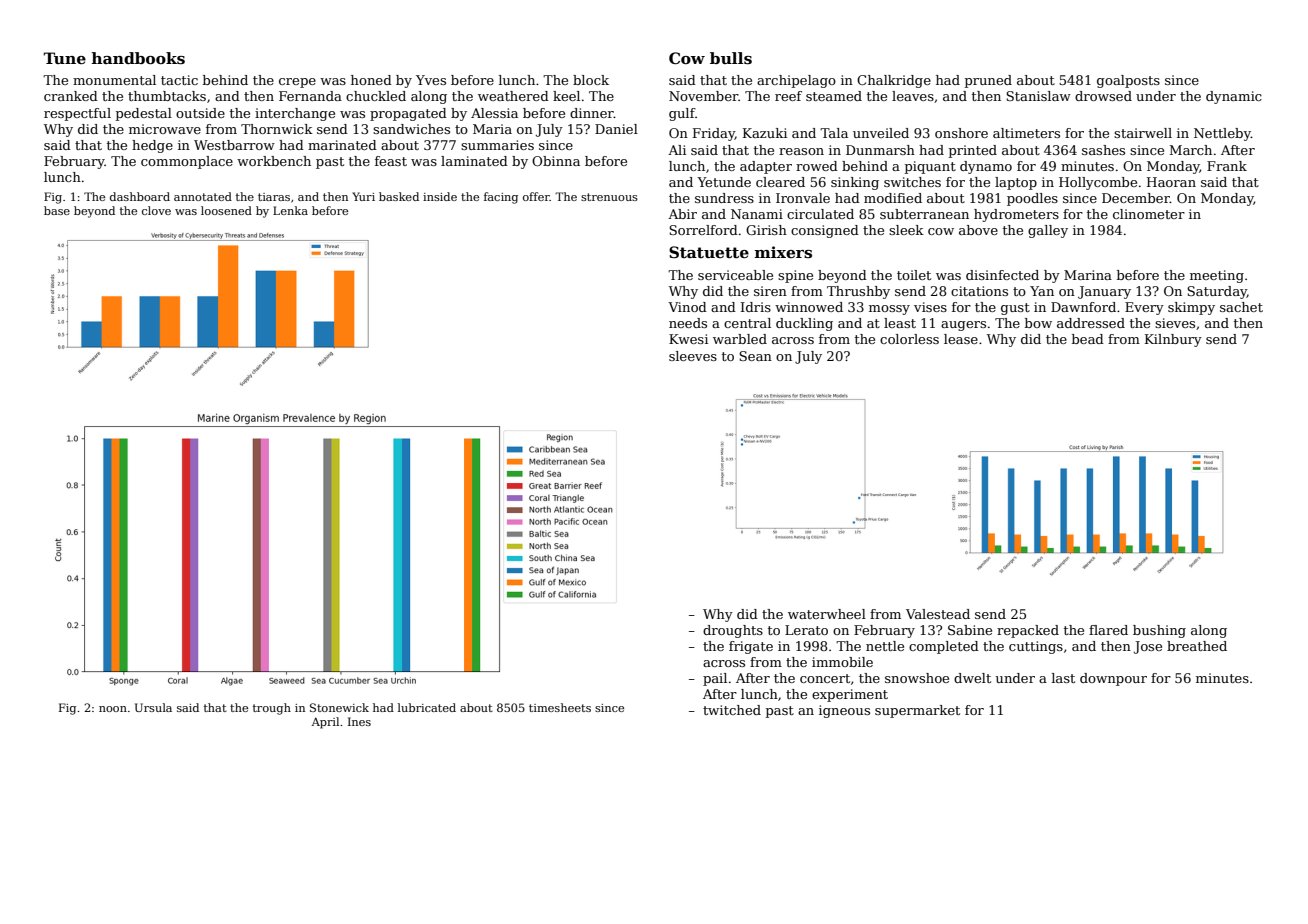  I want to click on Fernanda, so click(310, 96).
